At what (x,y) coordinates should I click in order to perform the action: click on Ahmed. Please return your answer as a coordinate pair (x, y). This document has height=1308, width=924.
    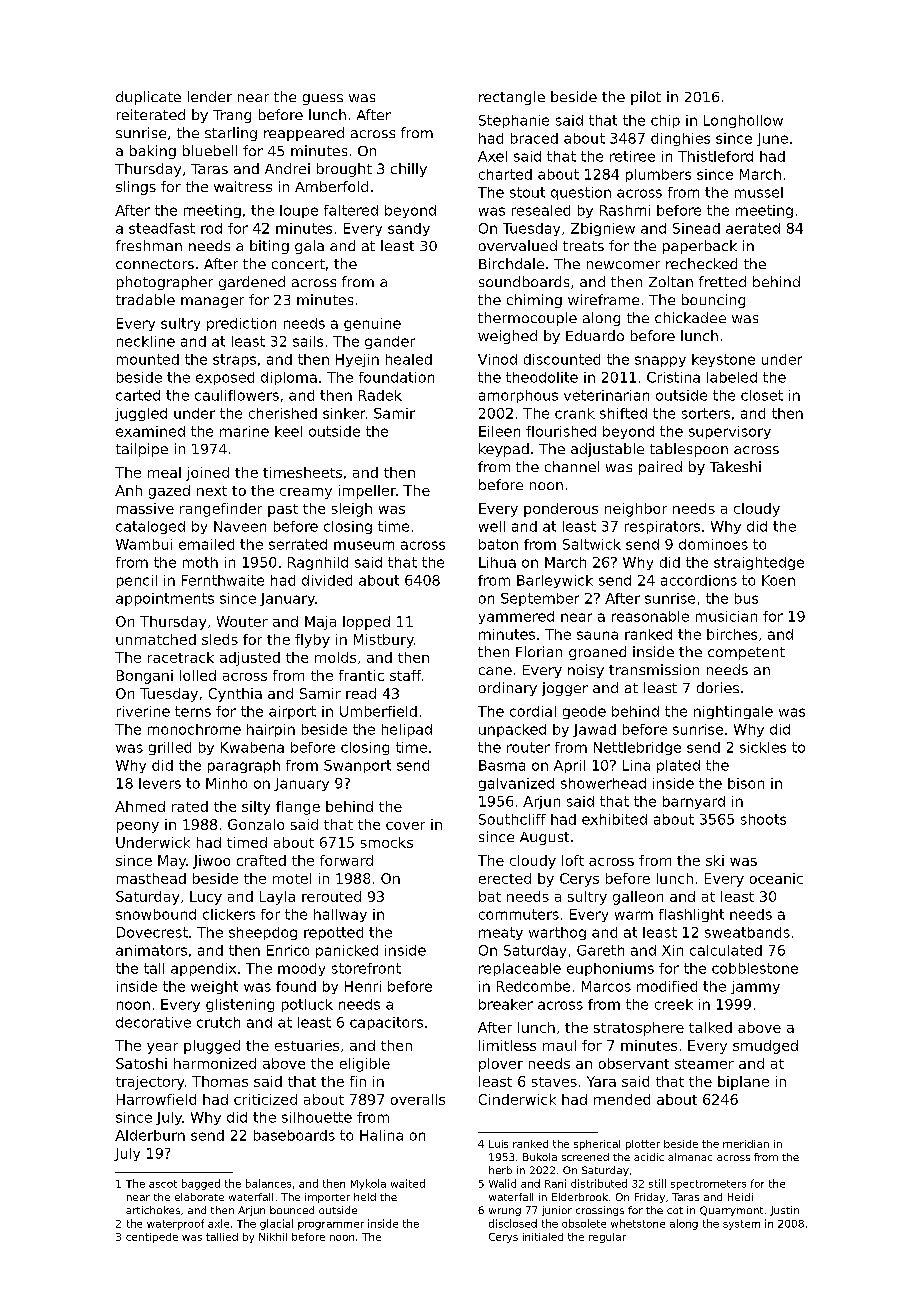
    Looking at the image, I should click on (140, 806).
